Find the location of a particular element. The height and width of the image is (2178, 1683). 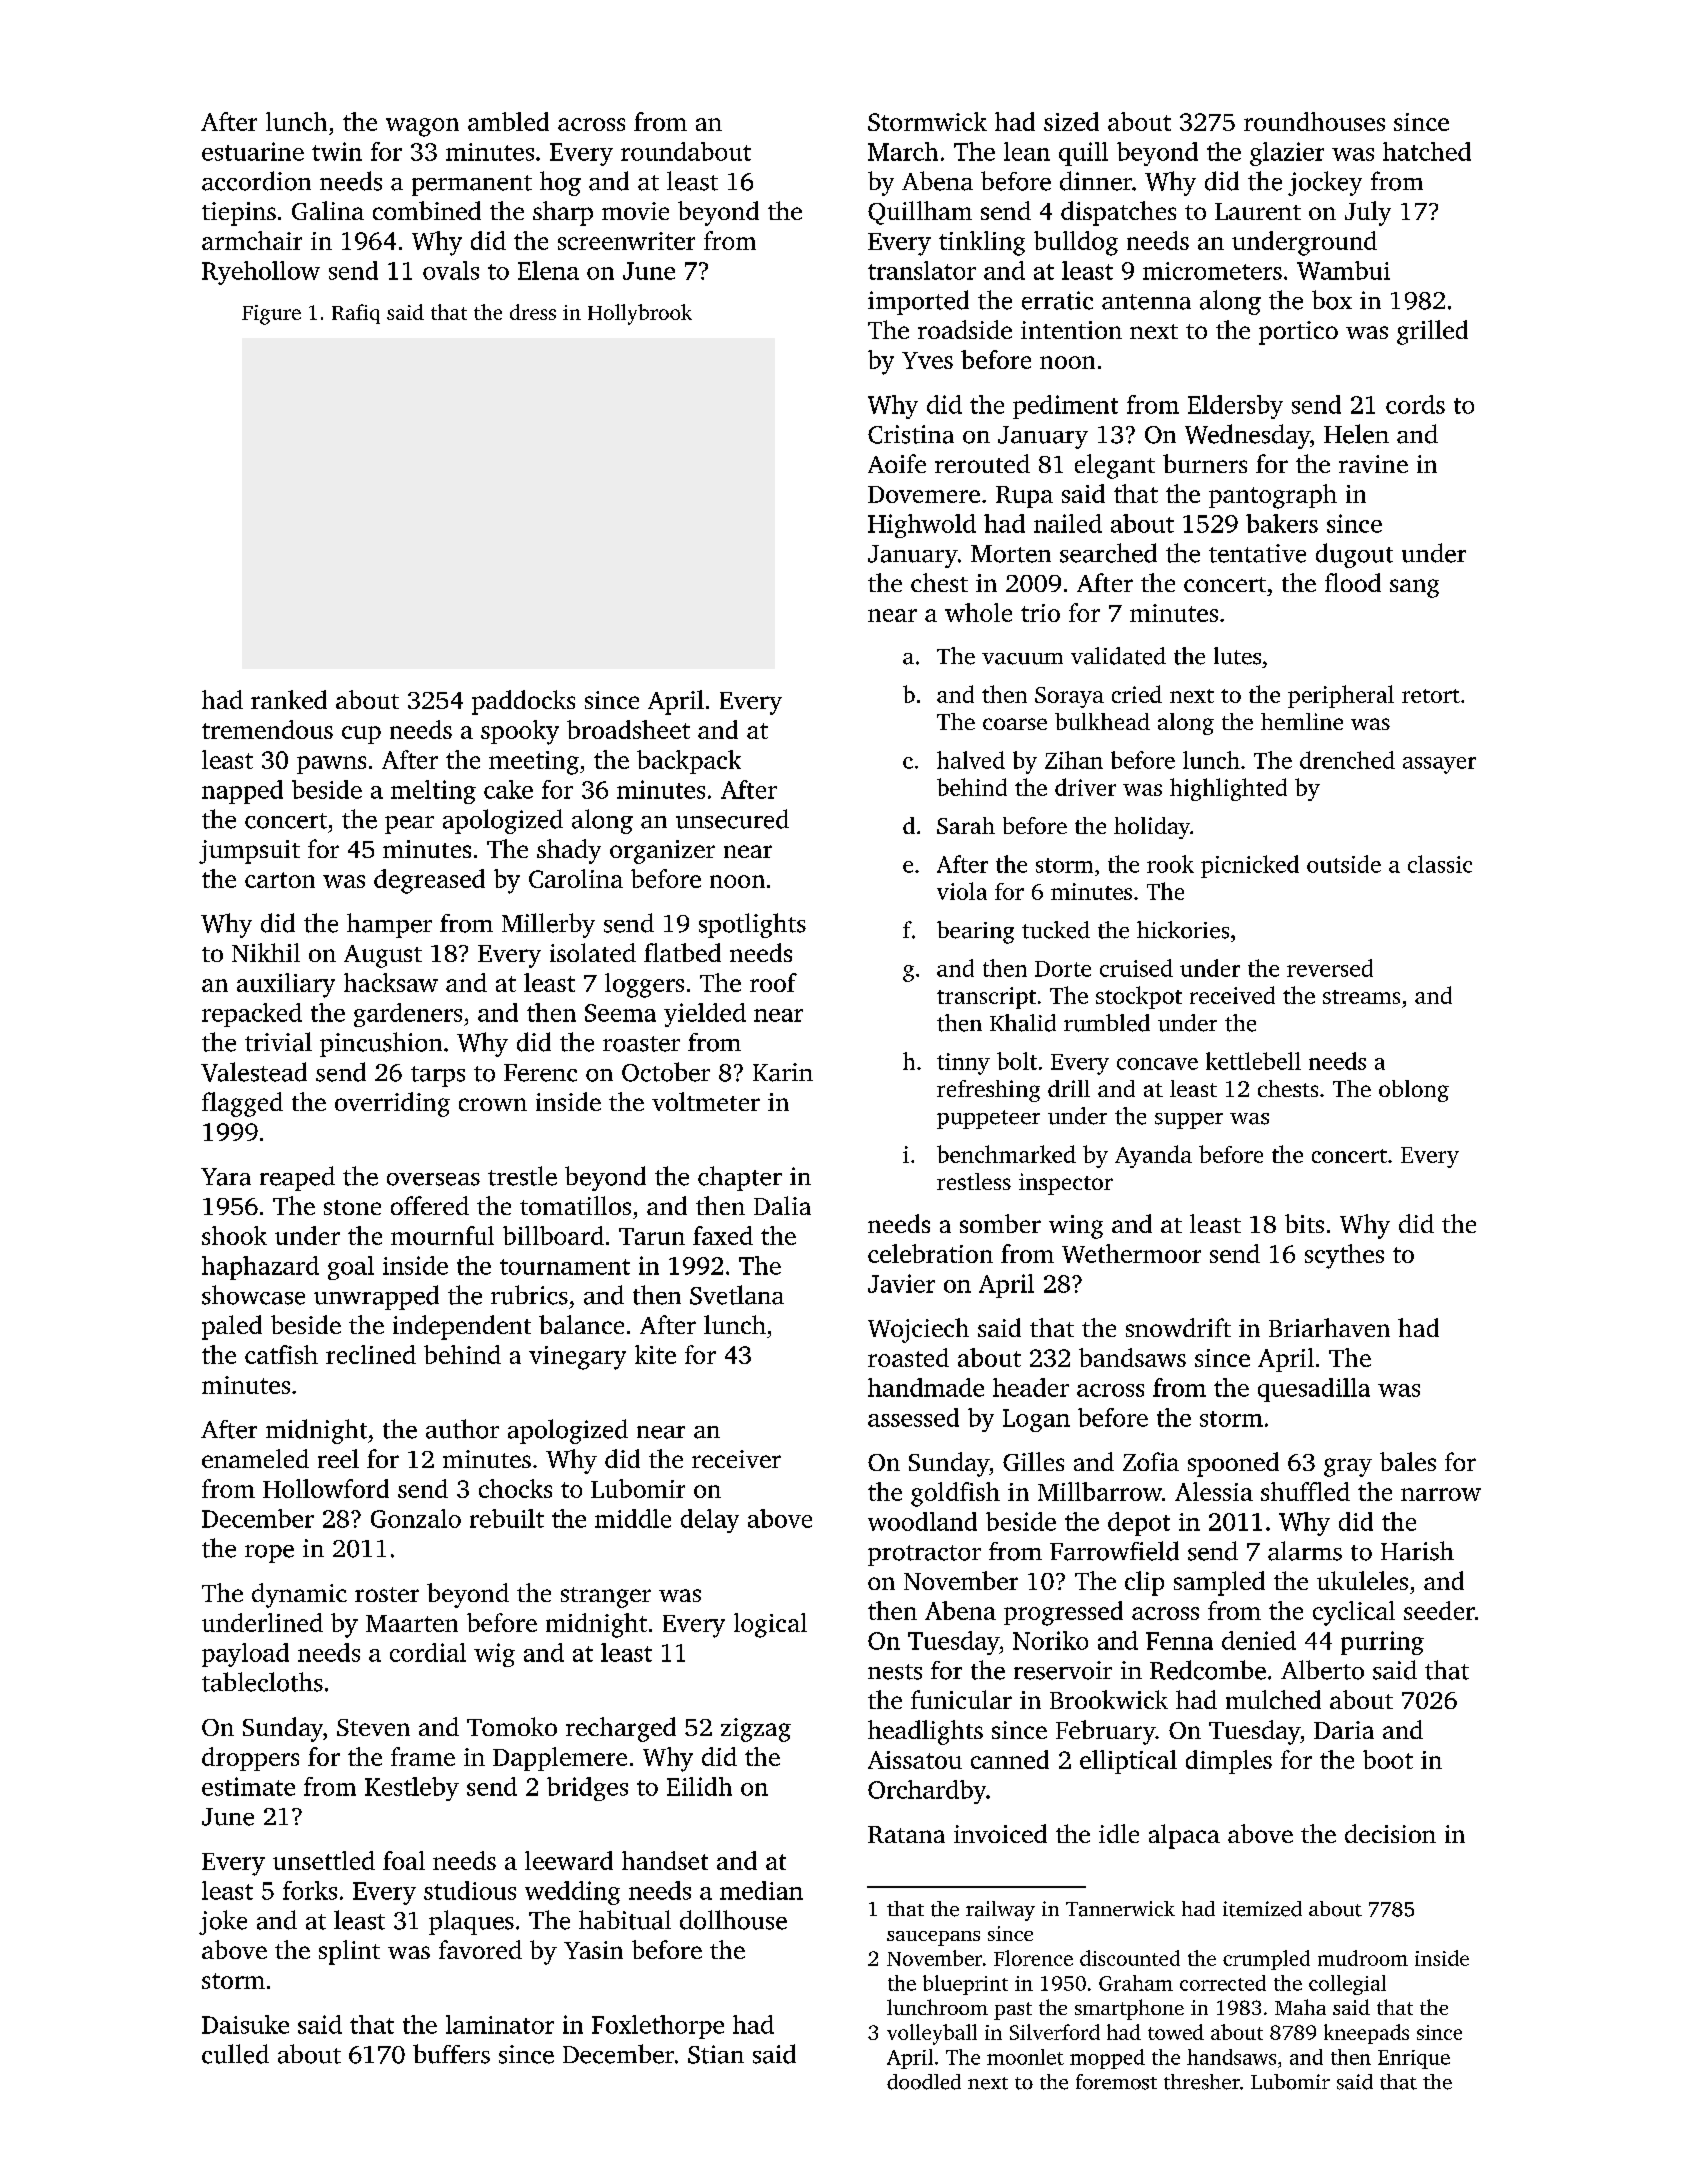

degreased is located at coordinates (429, 881).
